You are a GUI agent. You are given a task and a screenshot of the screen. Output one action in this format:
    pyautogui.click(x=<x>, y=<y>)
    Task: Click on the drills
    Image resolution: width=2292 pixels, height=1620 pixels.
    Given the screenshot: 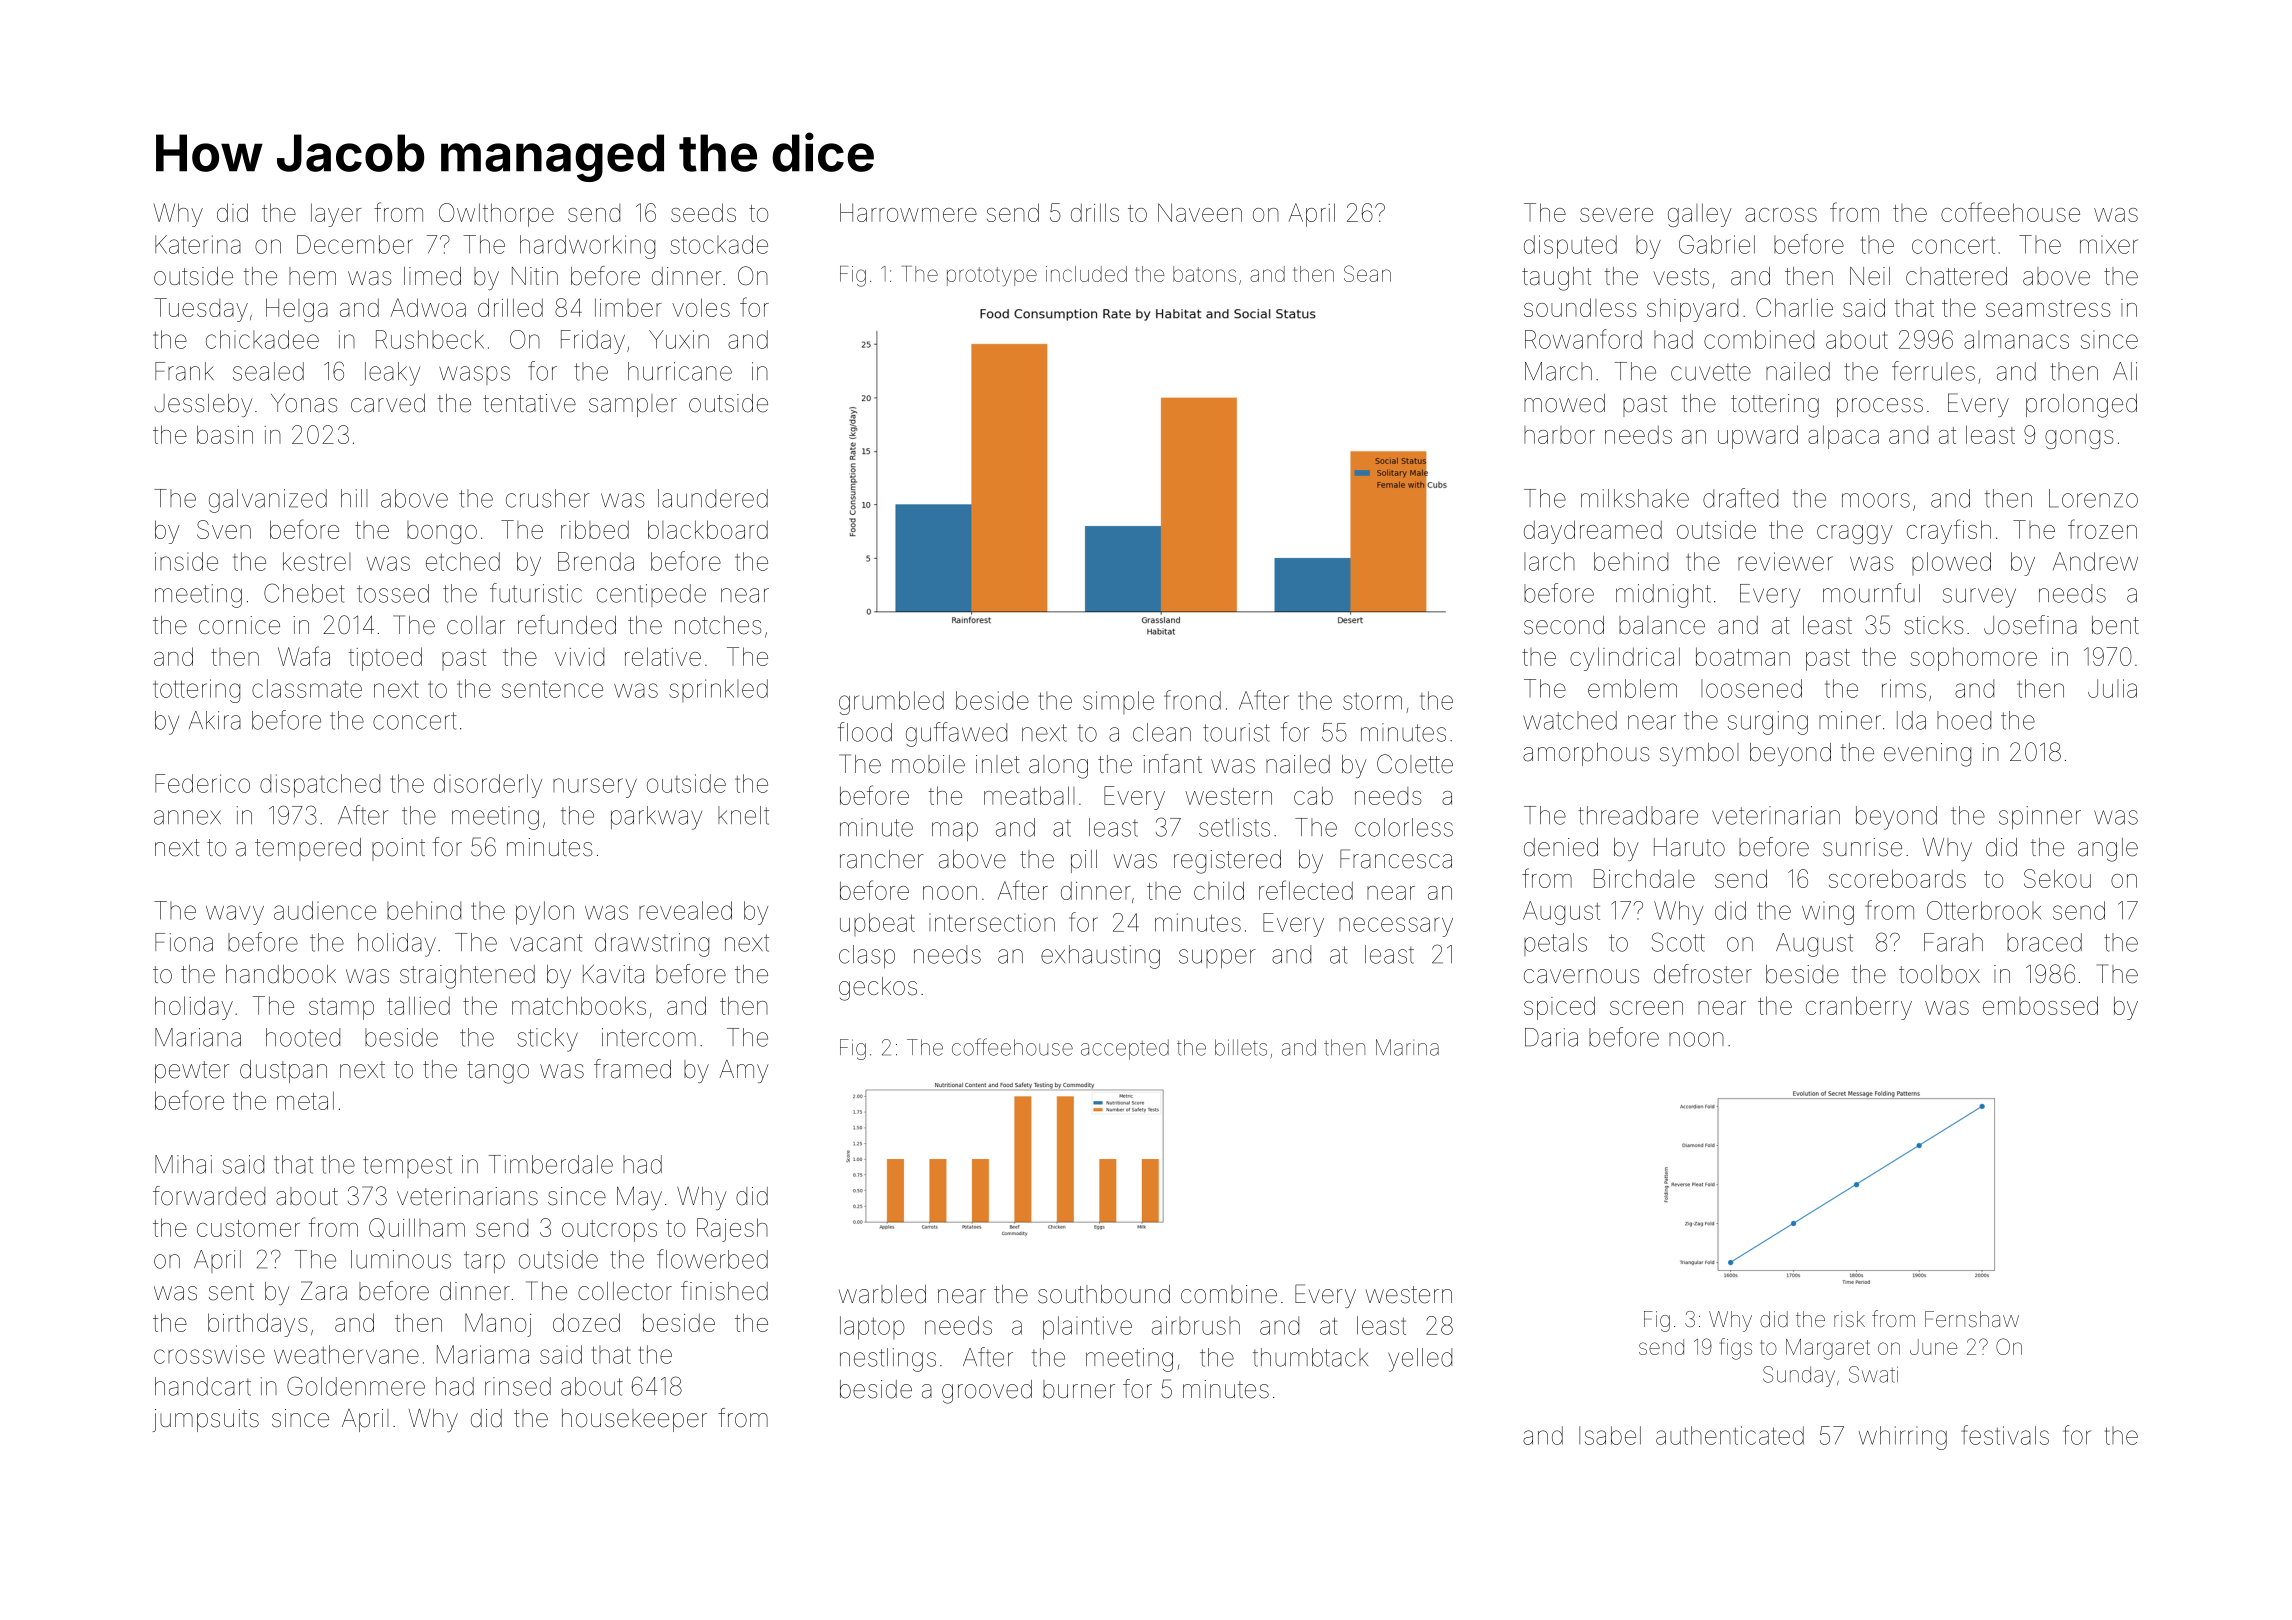 What is the action you would take?
    pyautogui.click(x=1095, y=212)
